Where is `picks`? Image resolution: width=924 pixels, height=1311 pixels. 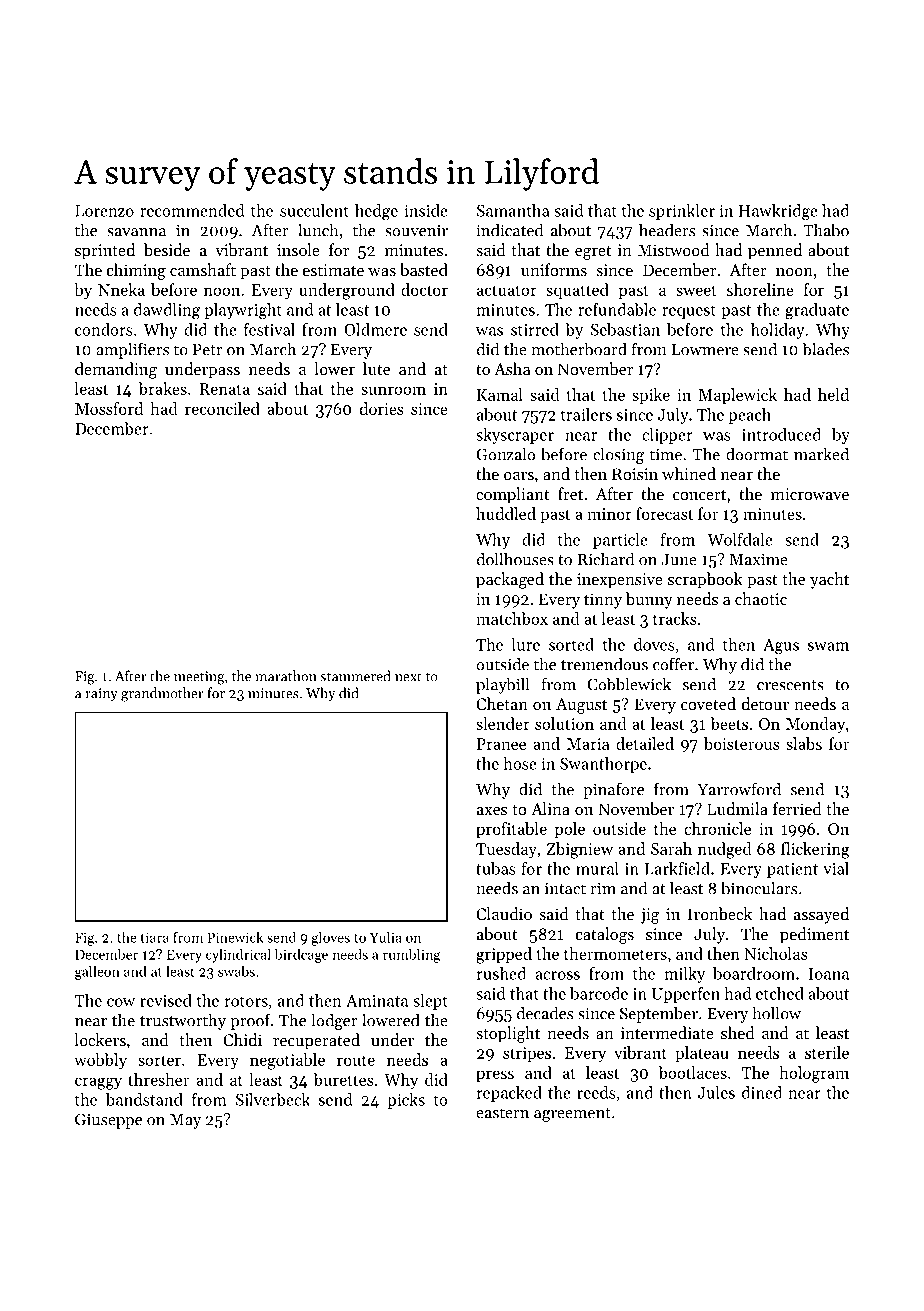
picks is located at coordinates (406, 1101).
